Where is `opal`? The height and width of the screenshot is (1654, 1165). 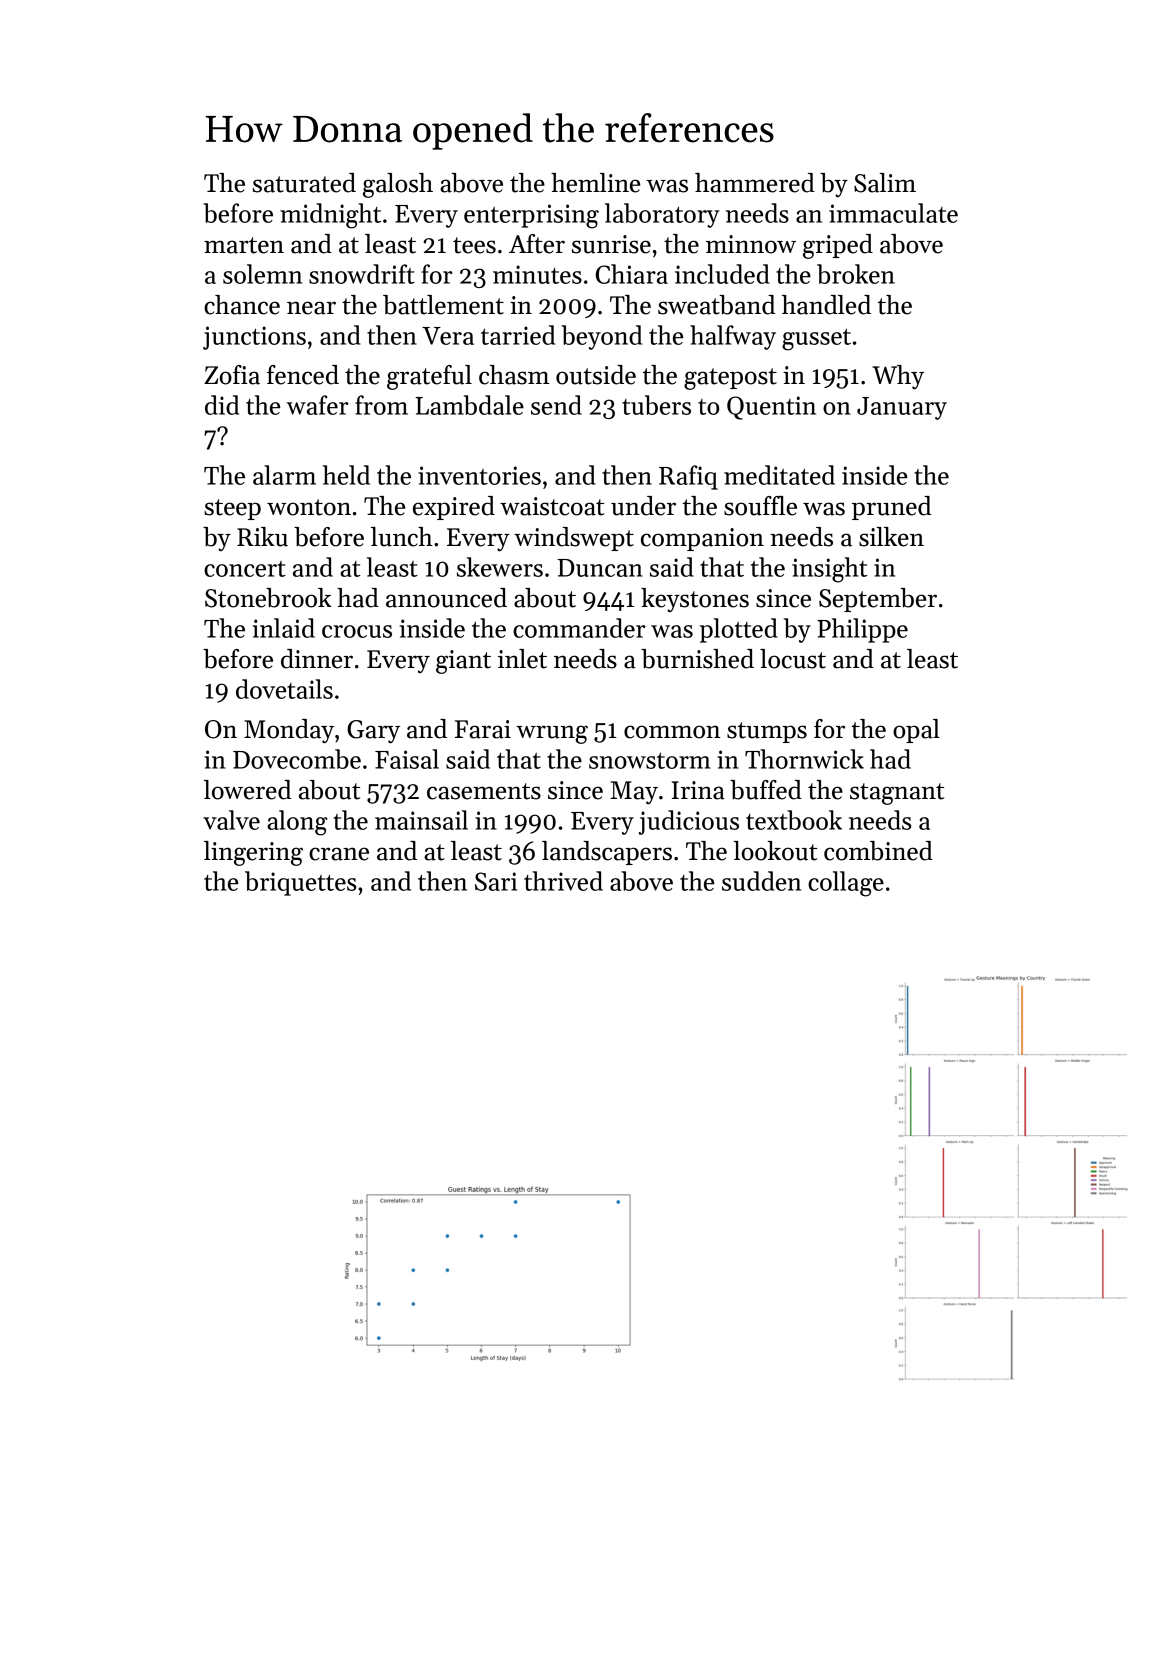 opal is located at coordinates (916, 731).
